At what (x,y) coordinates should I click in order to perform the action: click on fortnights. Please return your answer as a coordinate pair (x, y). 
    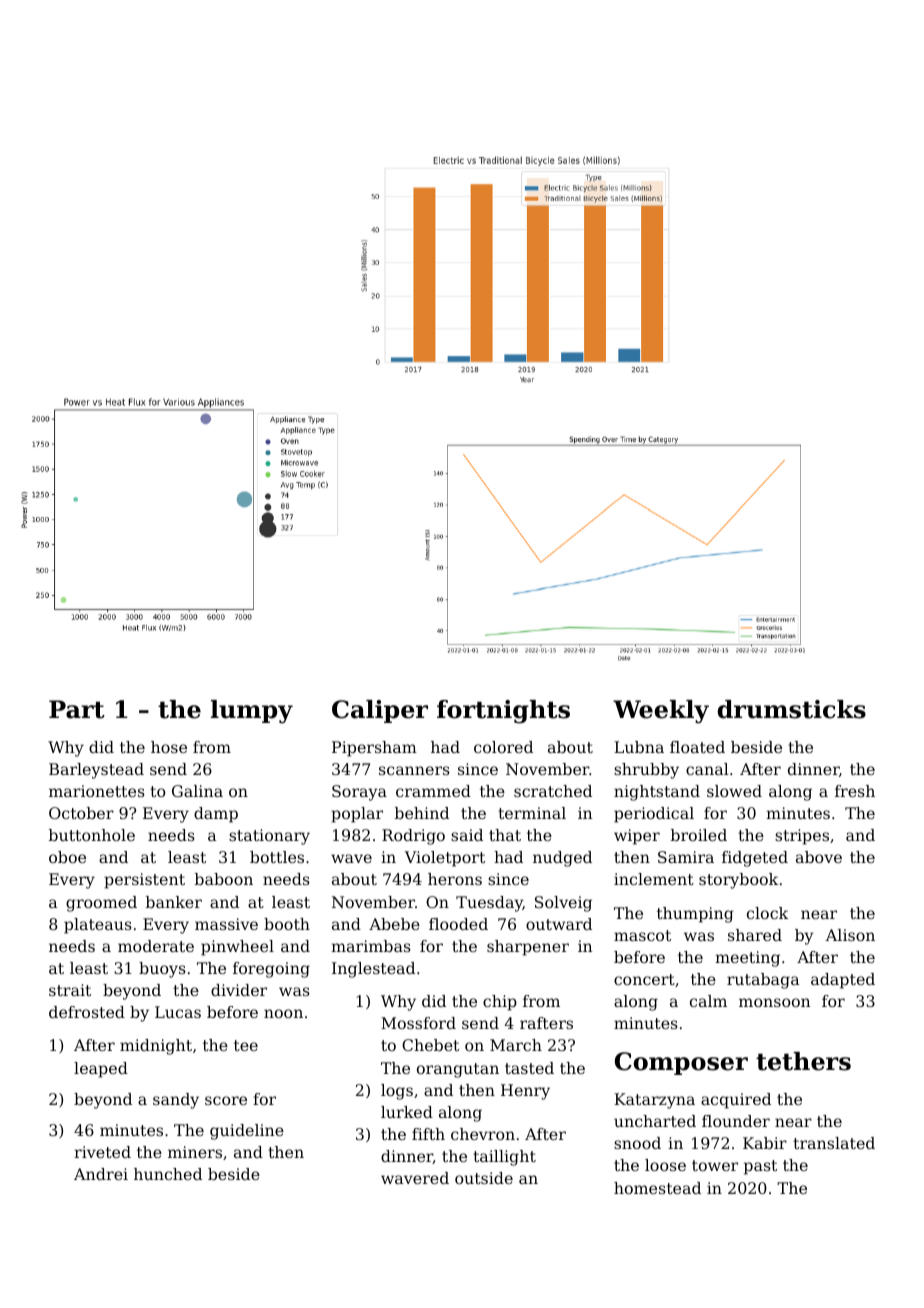
    Looking at the image, I should click on (503, 712).
